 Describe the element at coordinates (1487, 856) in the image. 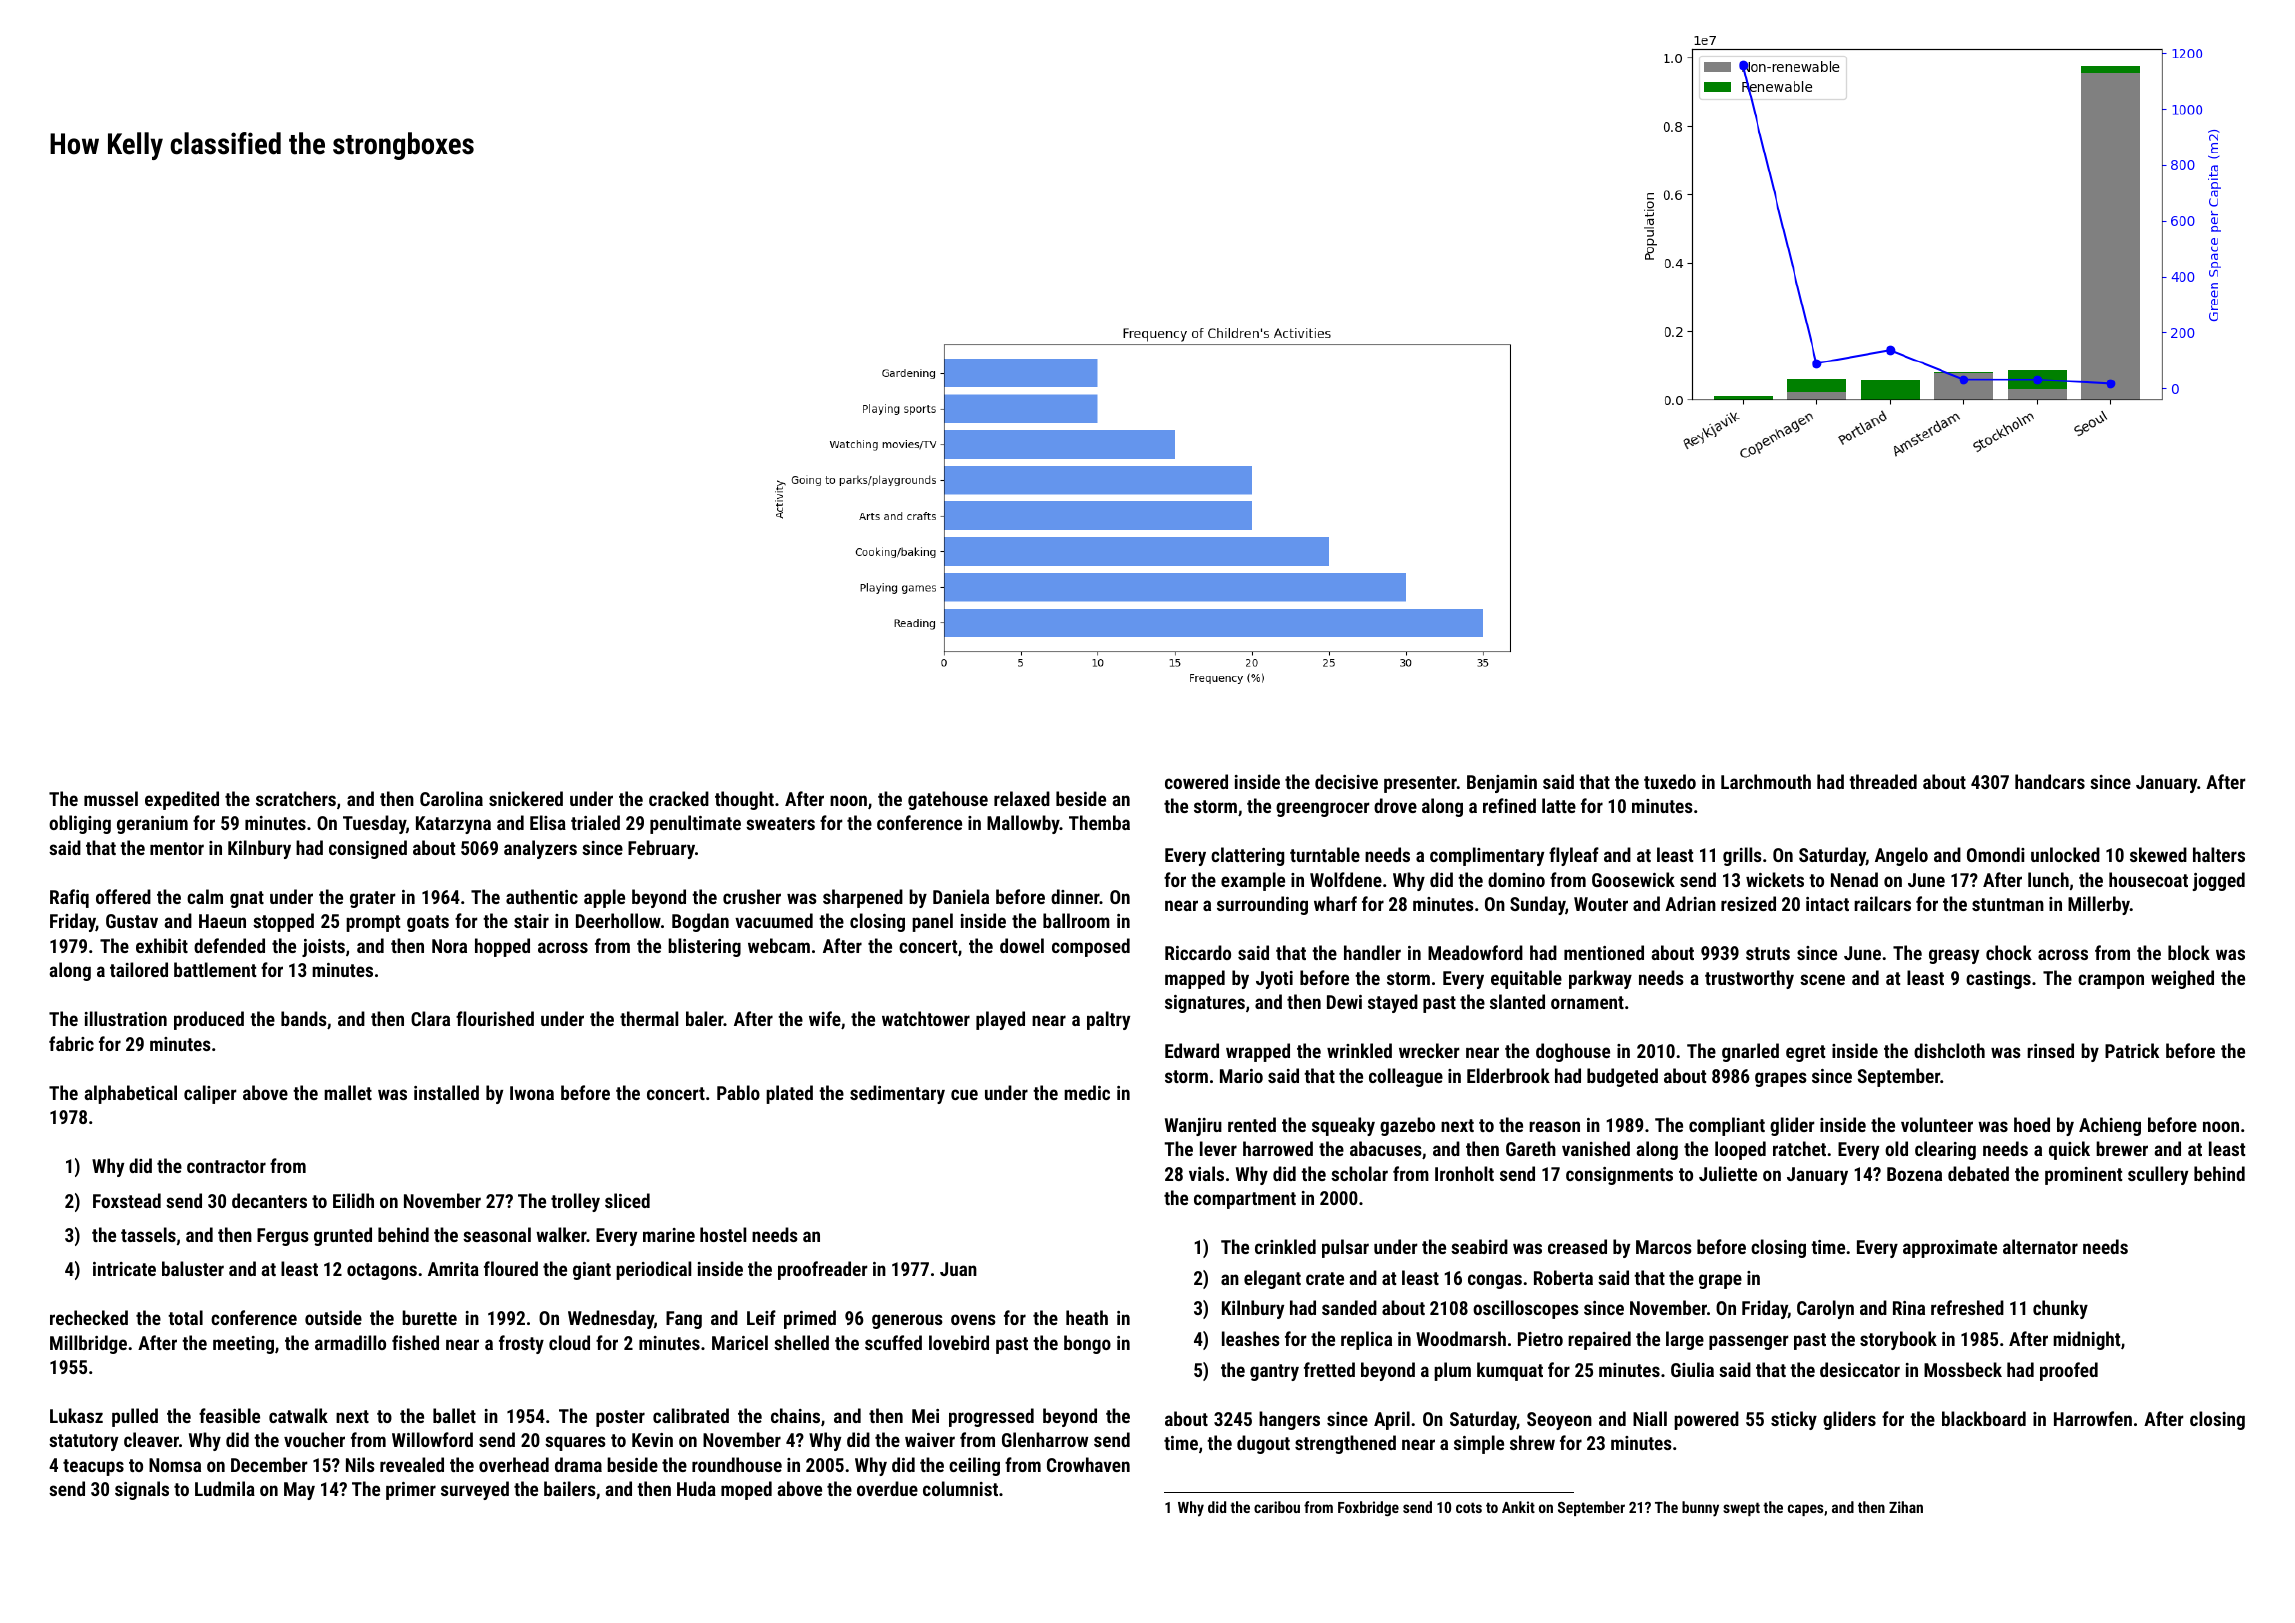

I see `complimentary` at that location.
